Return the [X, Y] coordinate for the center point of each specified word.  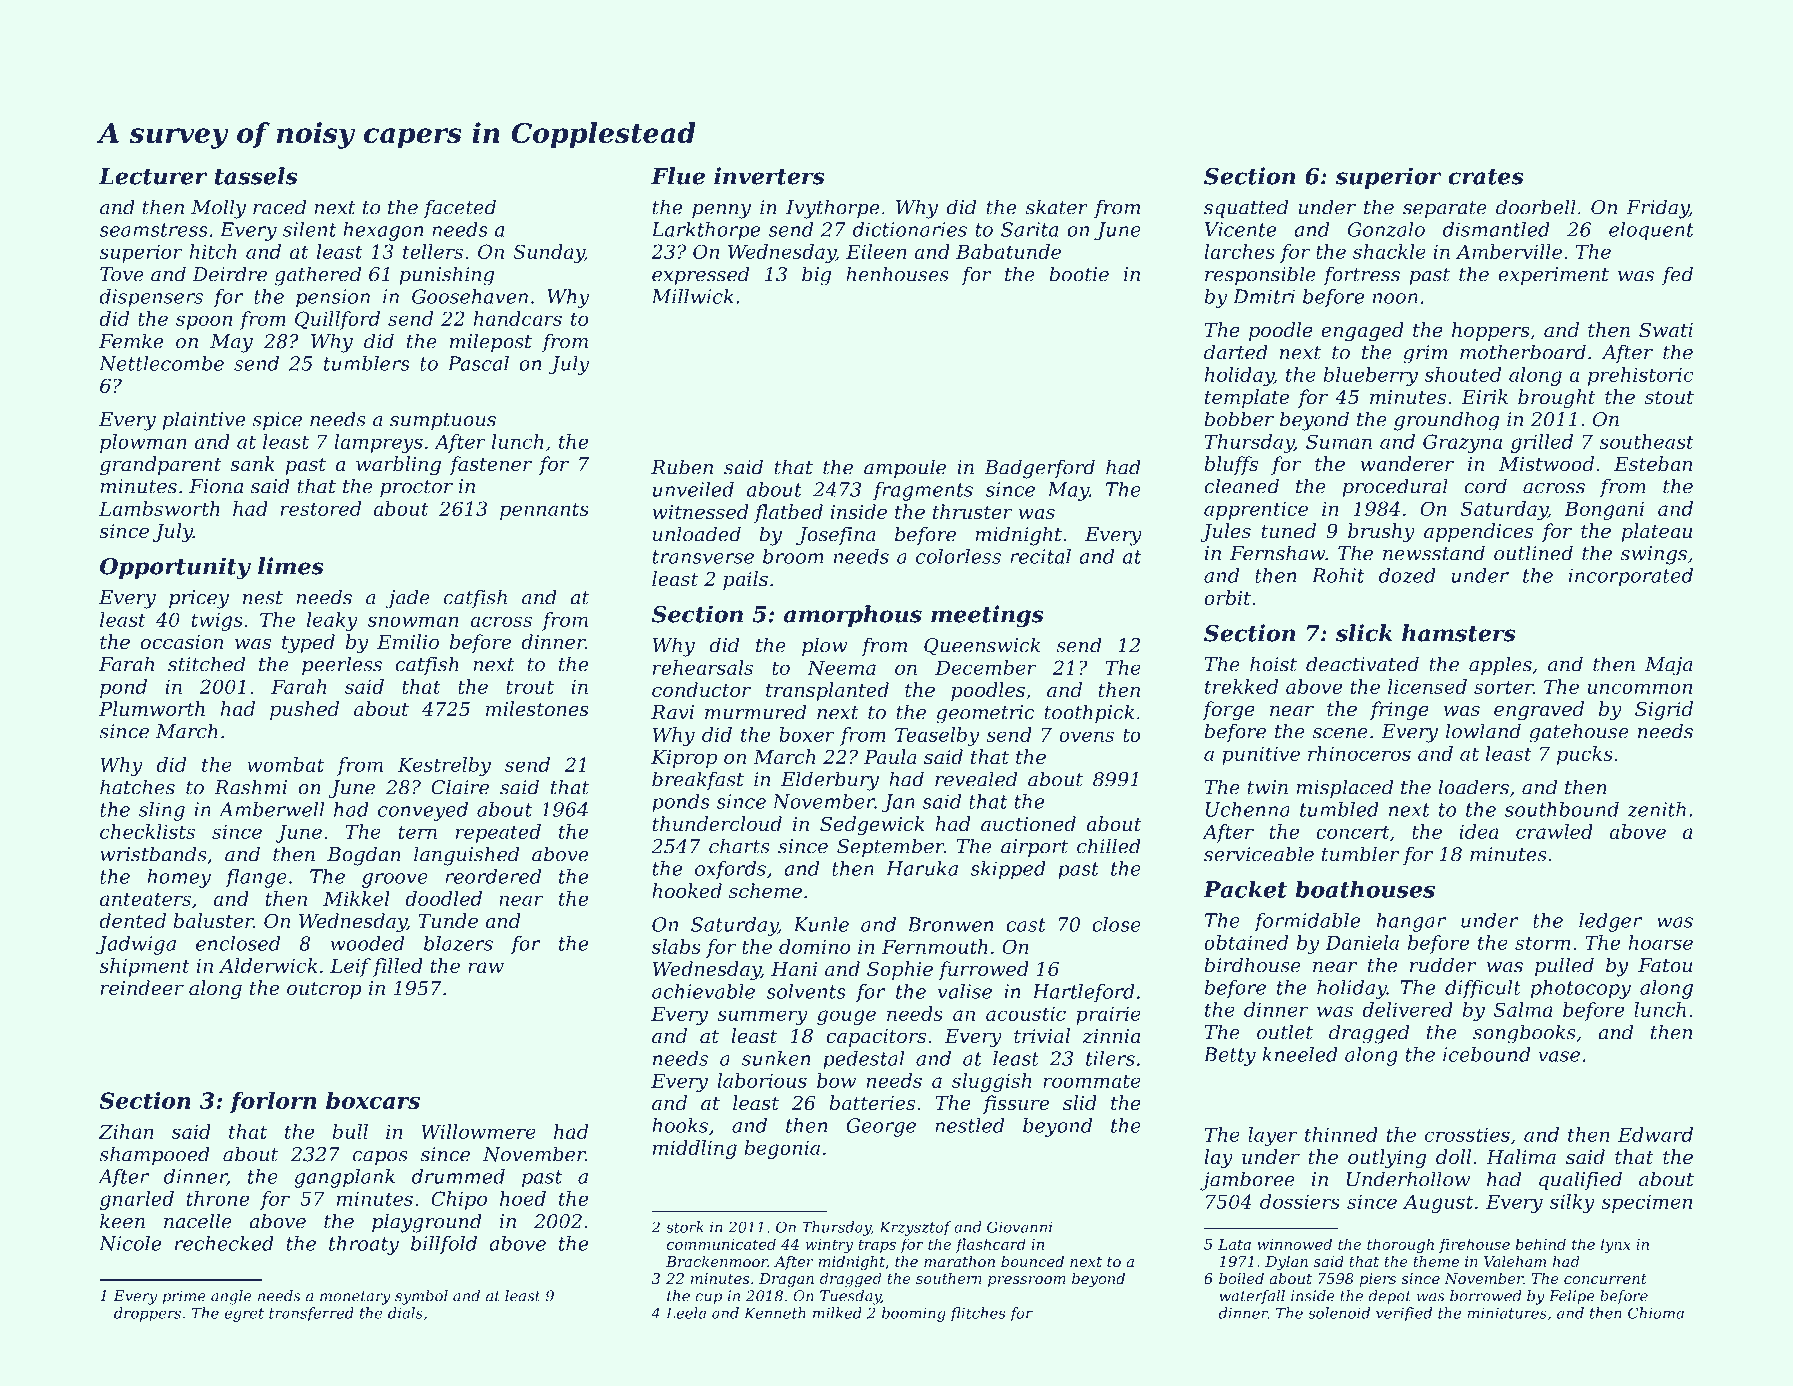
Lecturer [153, 176]
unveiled [693, 489]
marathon [959, 1261]
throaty [364, 1245]
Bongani [1604, 510]
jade [408, 599]
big [816, 276]
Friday [1657, 209]
